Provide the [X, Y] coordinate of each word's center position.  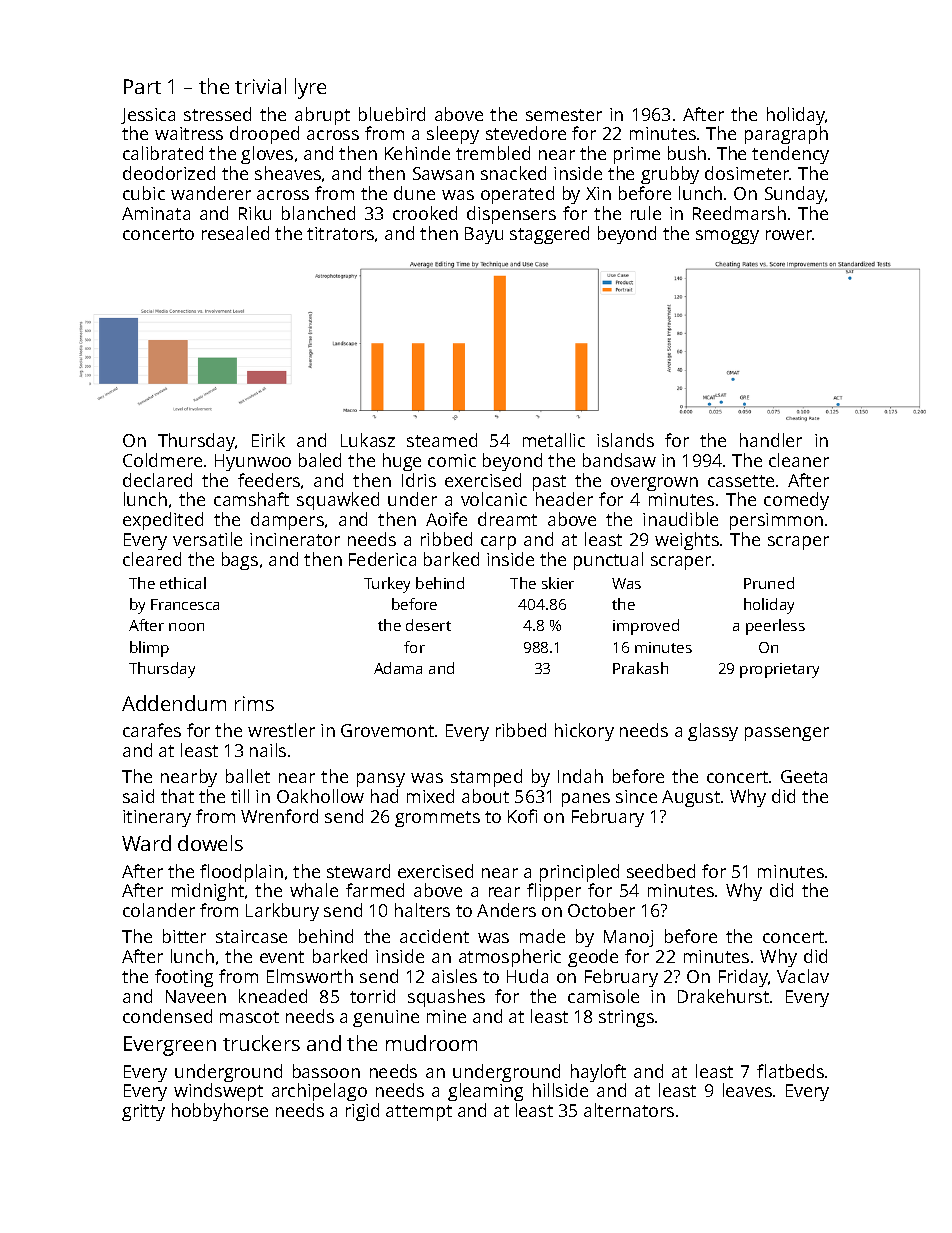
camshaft [251, 499]
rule [646, 213]
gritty [143, 1112]
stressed [217, 114]
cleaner [799, 460]
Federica [382, 559]
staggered [549, 235]
